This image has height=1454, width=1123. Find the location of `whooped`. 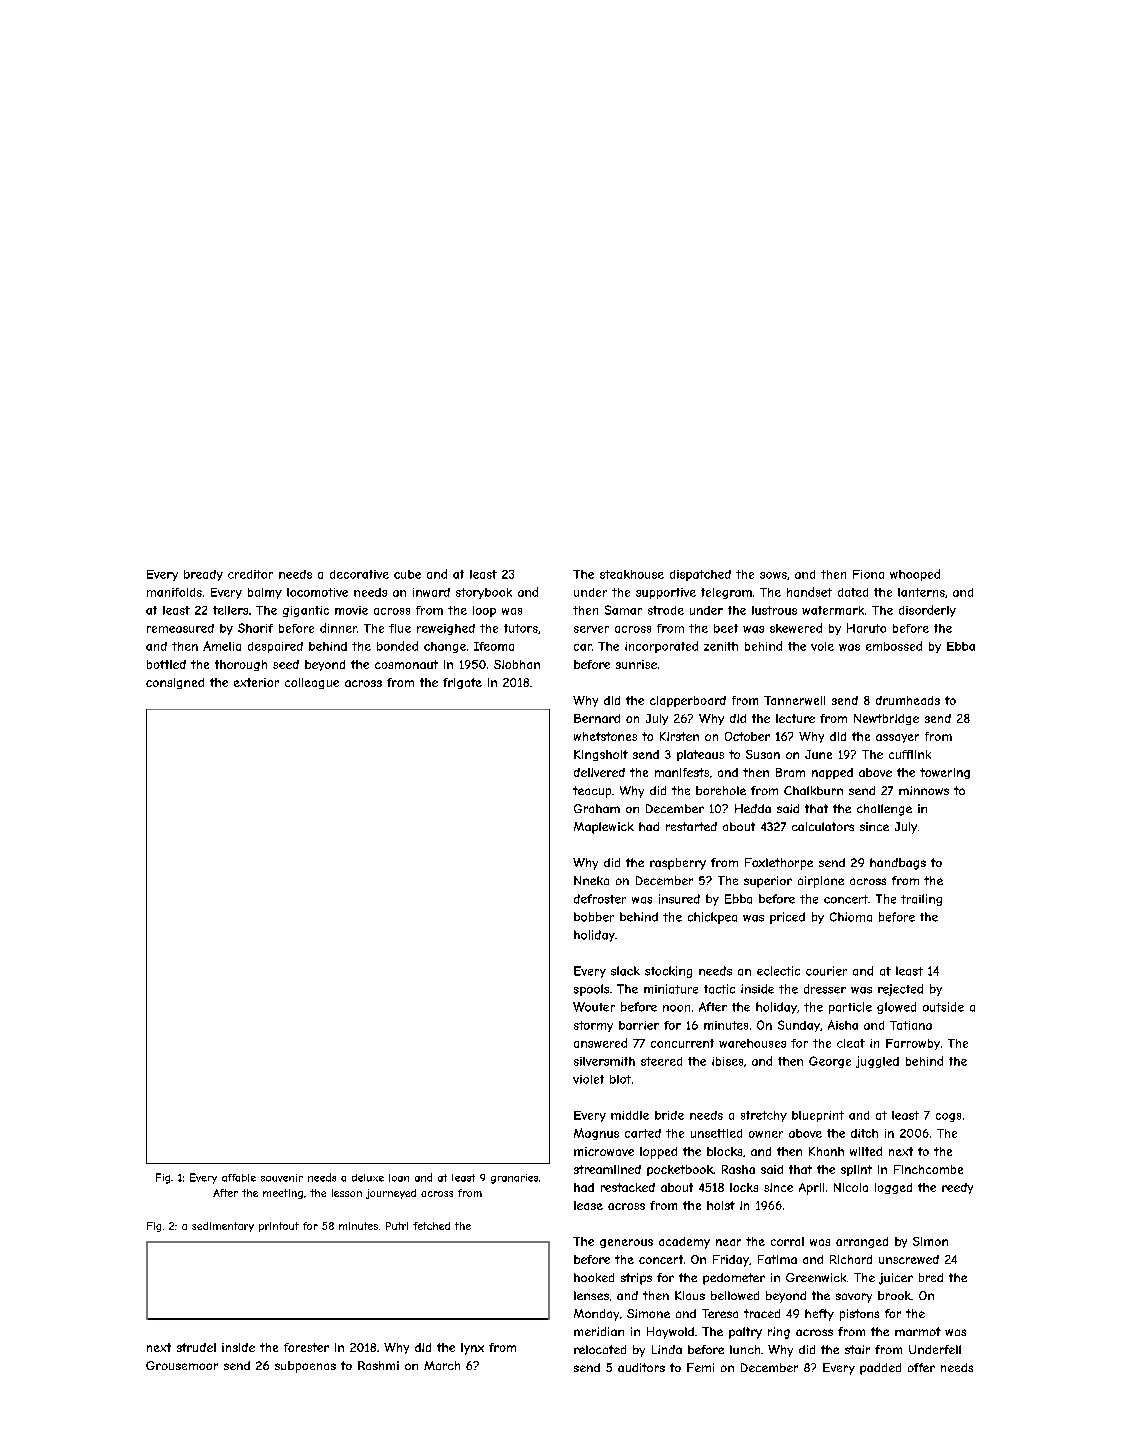

whooped is located at coordinates (915, 575).
